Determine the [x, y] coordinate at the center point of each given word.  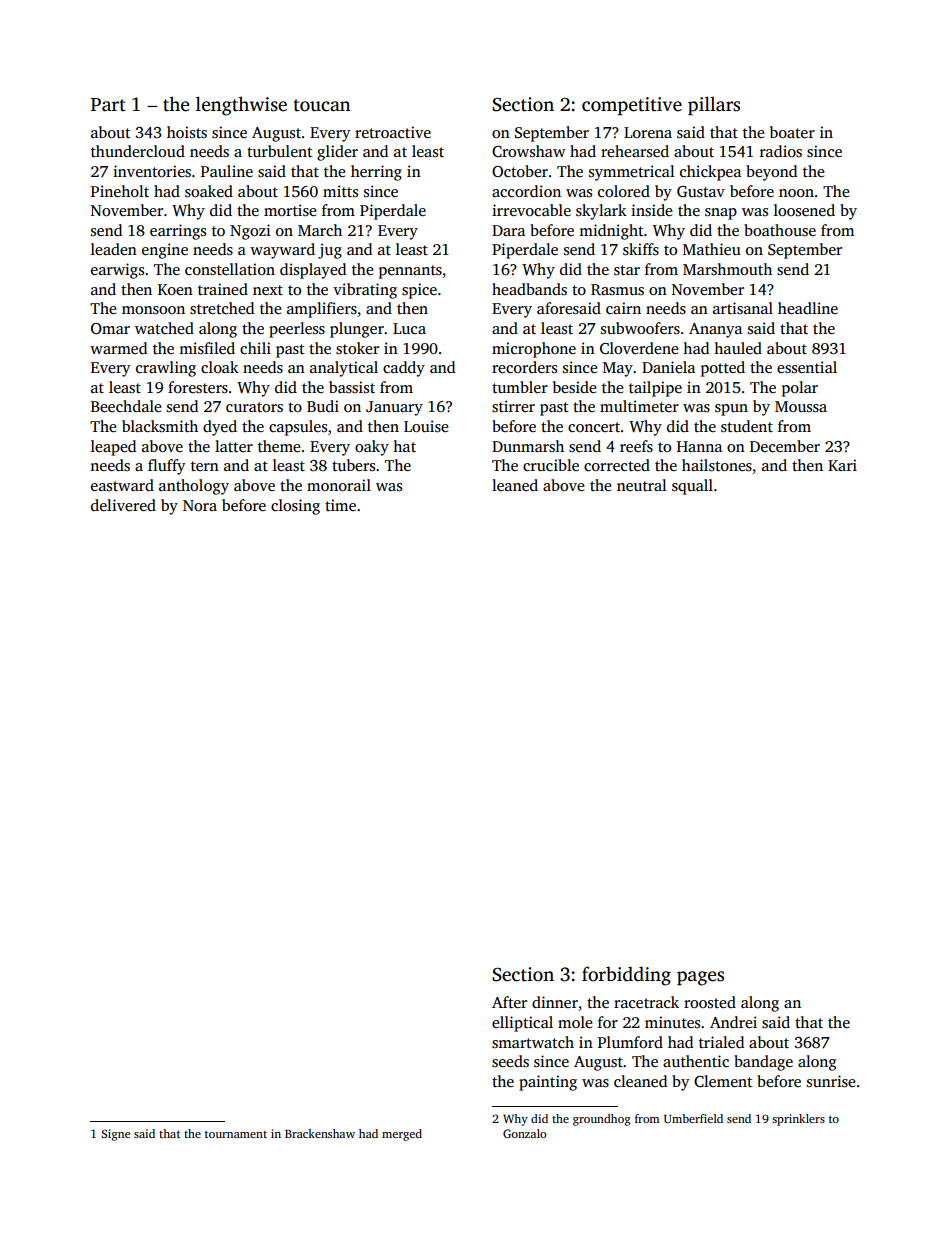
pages [700, 978]
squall [692, 487]
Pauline [227, 171]
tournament [236, 1134]
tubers [353, 465]
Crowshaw [529, 151]
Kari [842, 465]
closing [295, 507]
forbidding [626, 976]
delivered [123, 505]
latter [234, 446]
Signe [115, 1135]
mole [575, 1022]
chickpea [710, 173]
